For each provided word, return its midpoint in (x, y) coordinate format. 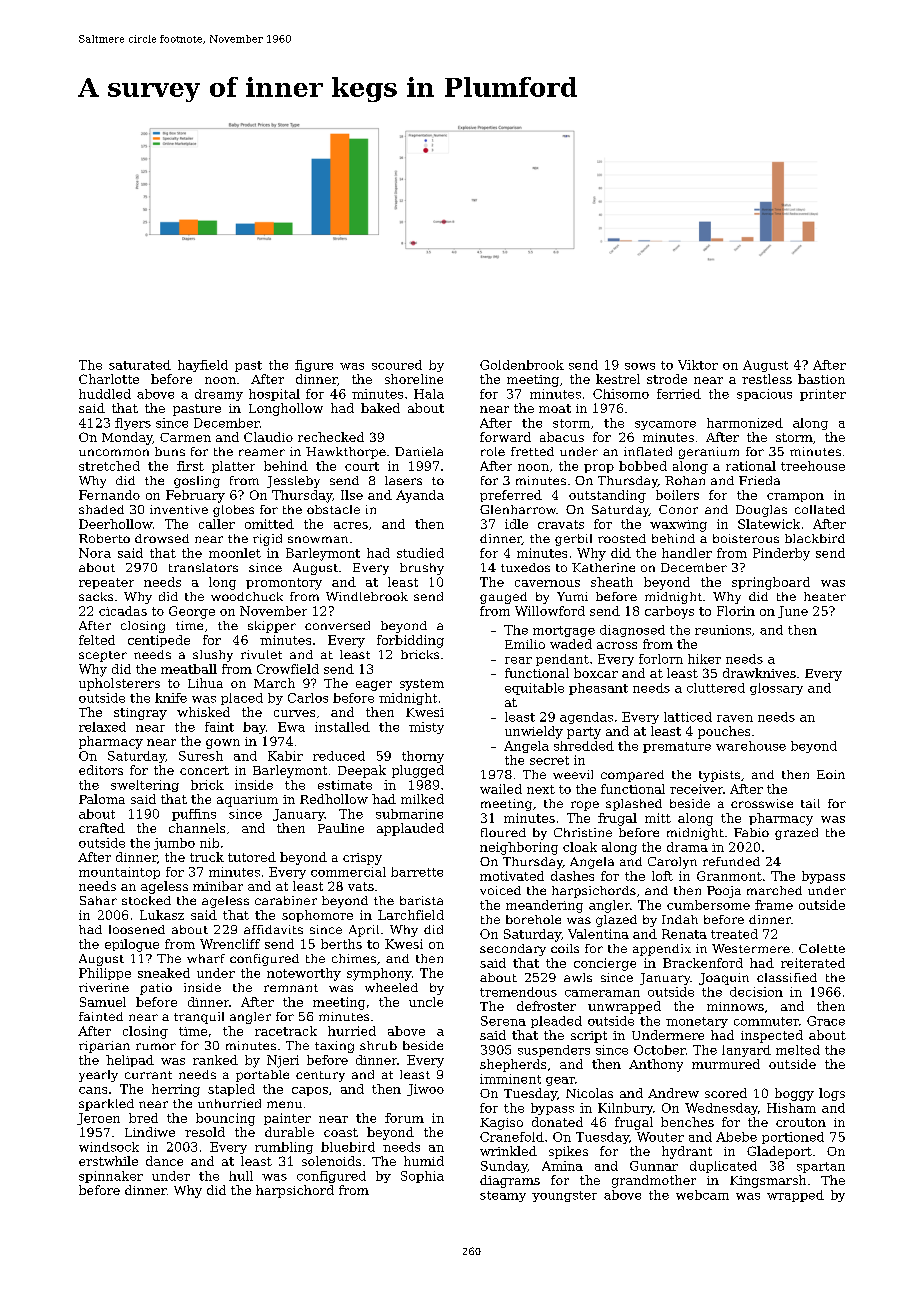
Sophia (422, 1177)
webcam (702, 1195)
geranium (709, 453)
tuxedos (525, 567)
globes (233, 511)
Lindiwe (150, 1132)
